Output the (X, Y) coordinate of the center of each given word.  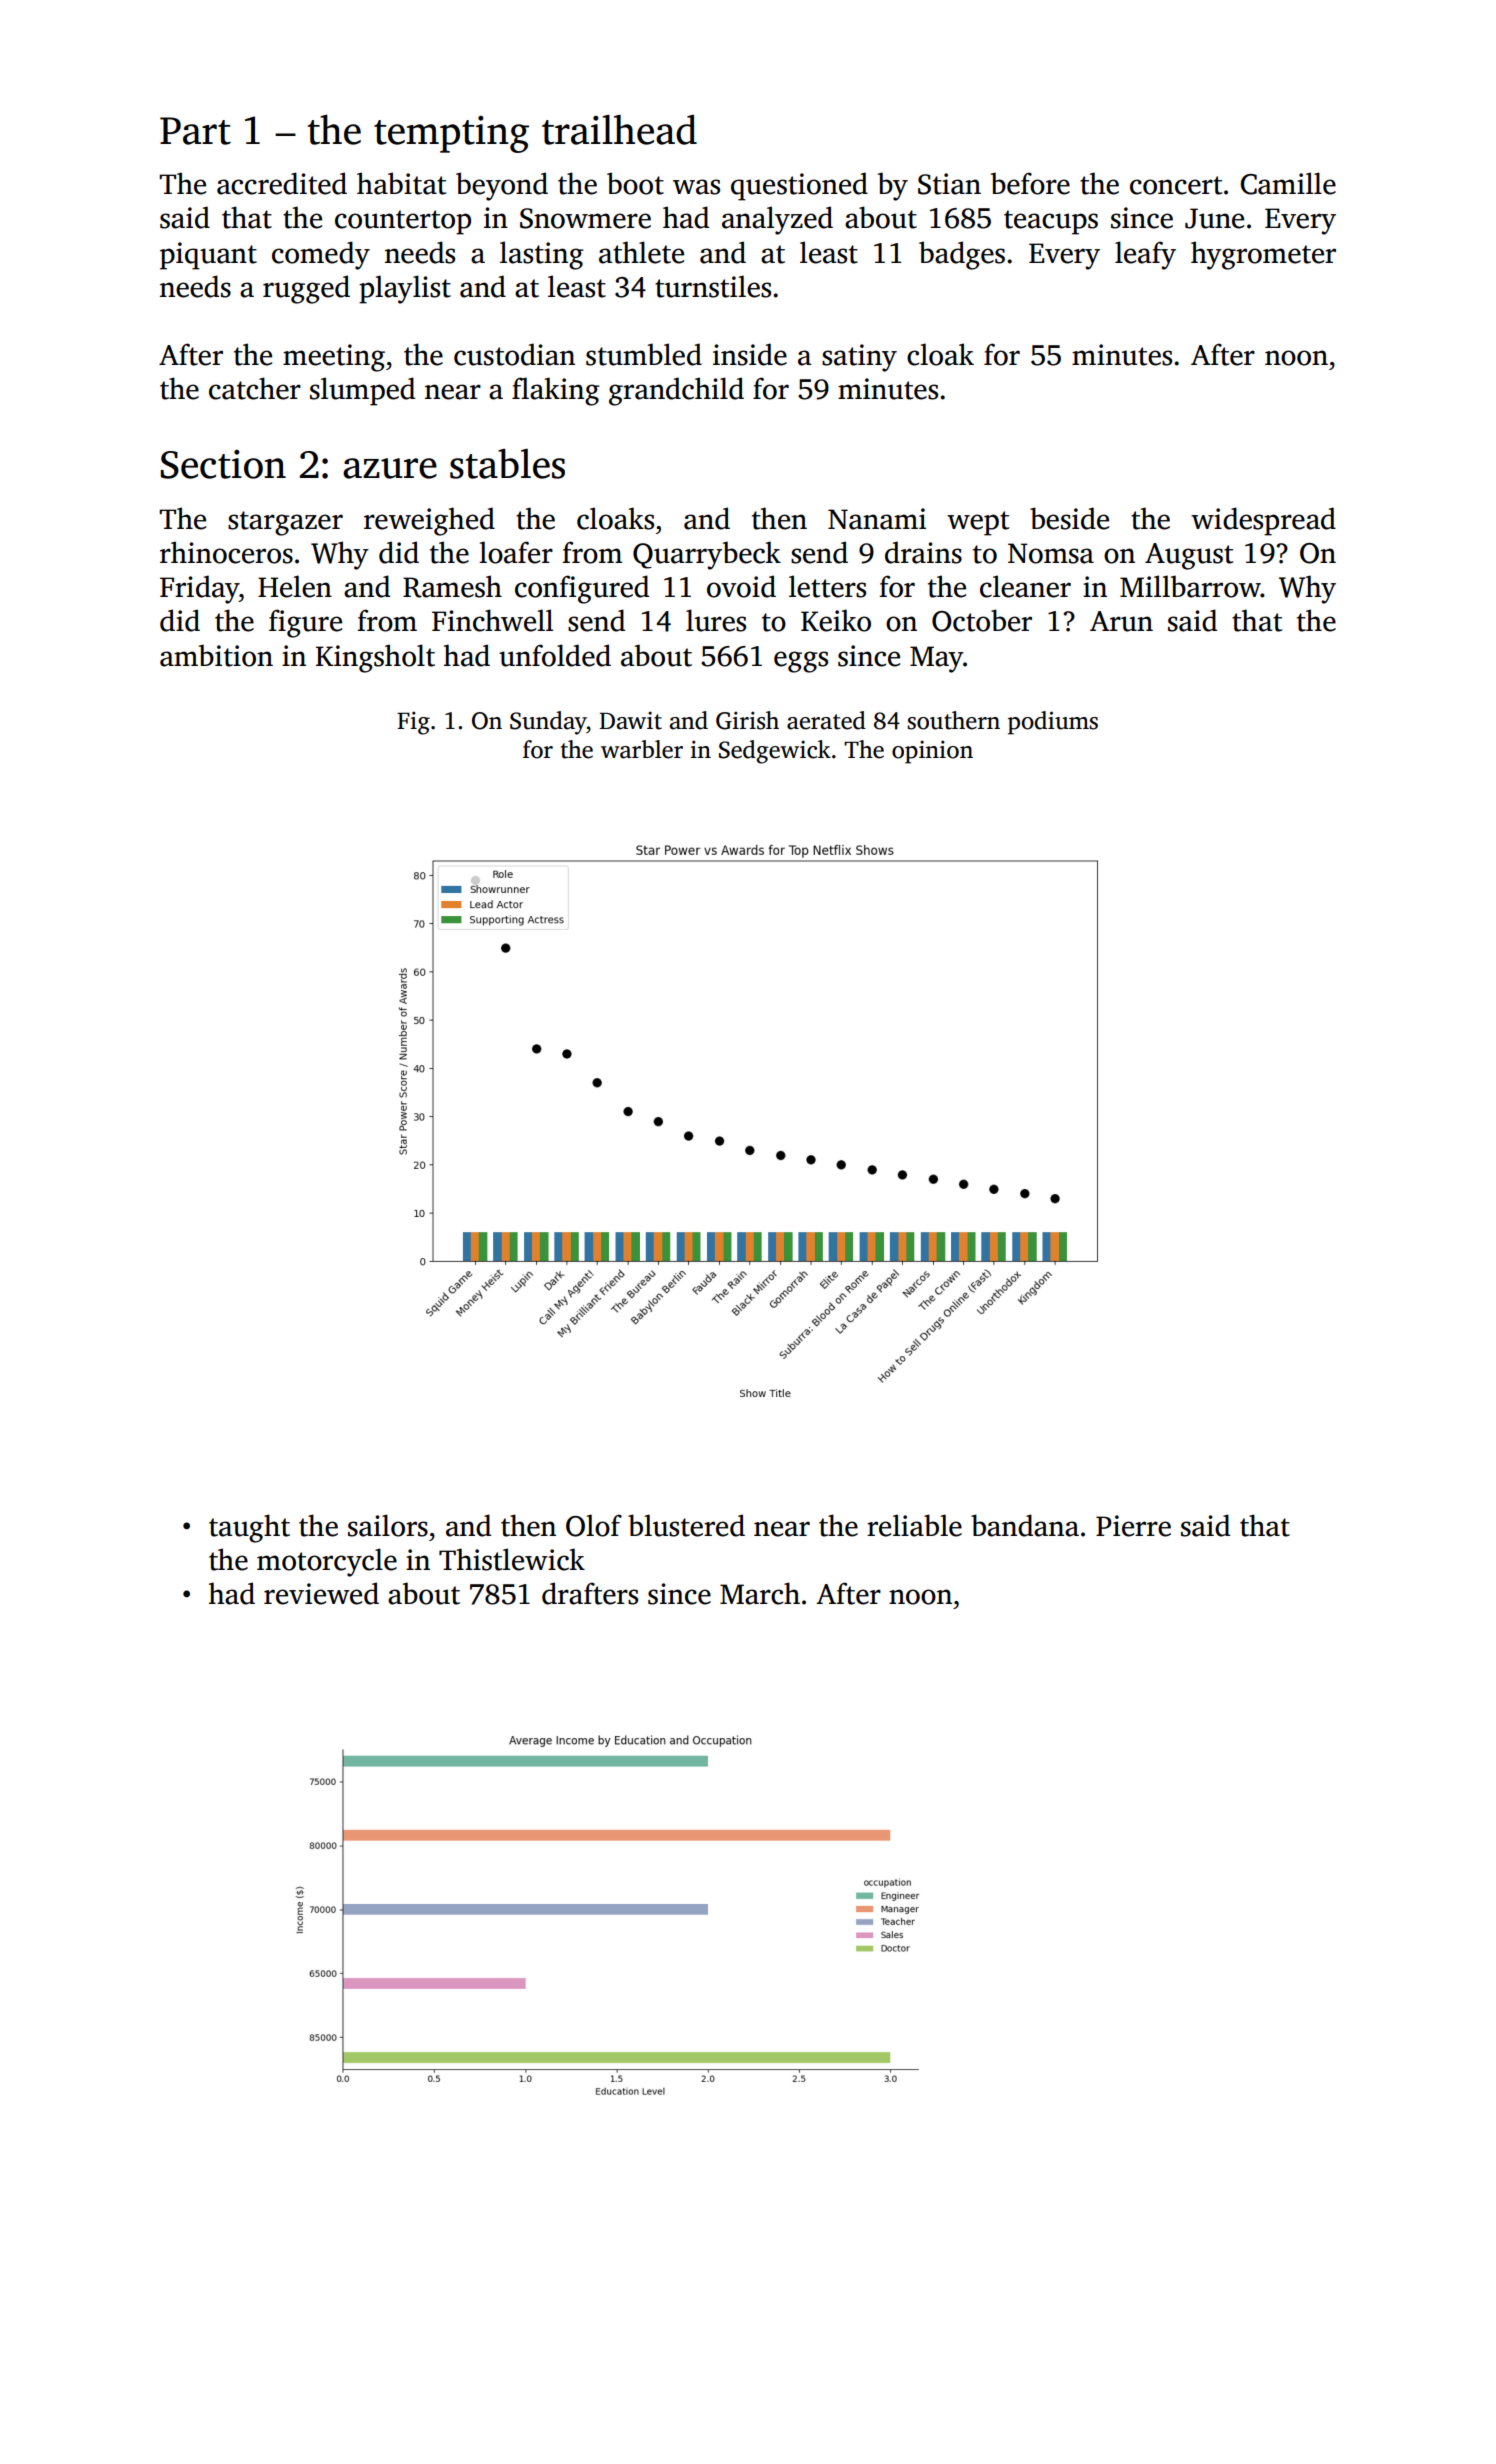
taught (249, 1528)
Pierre (1133, 1526)
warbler (642, 749)
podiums (1053, 723)
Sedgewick (775, 752)
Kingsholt (375, 658)
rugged (306, 289)
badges (962, 255)
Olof (594, 1525)
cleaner (1025, 586)
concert (1176, 185)
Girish (747, 720)
